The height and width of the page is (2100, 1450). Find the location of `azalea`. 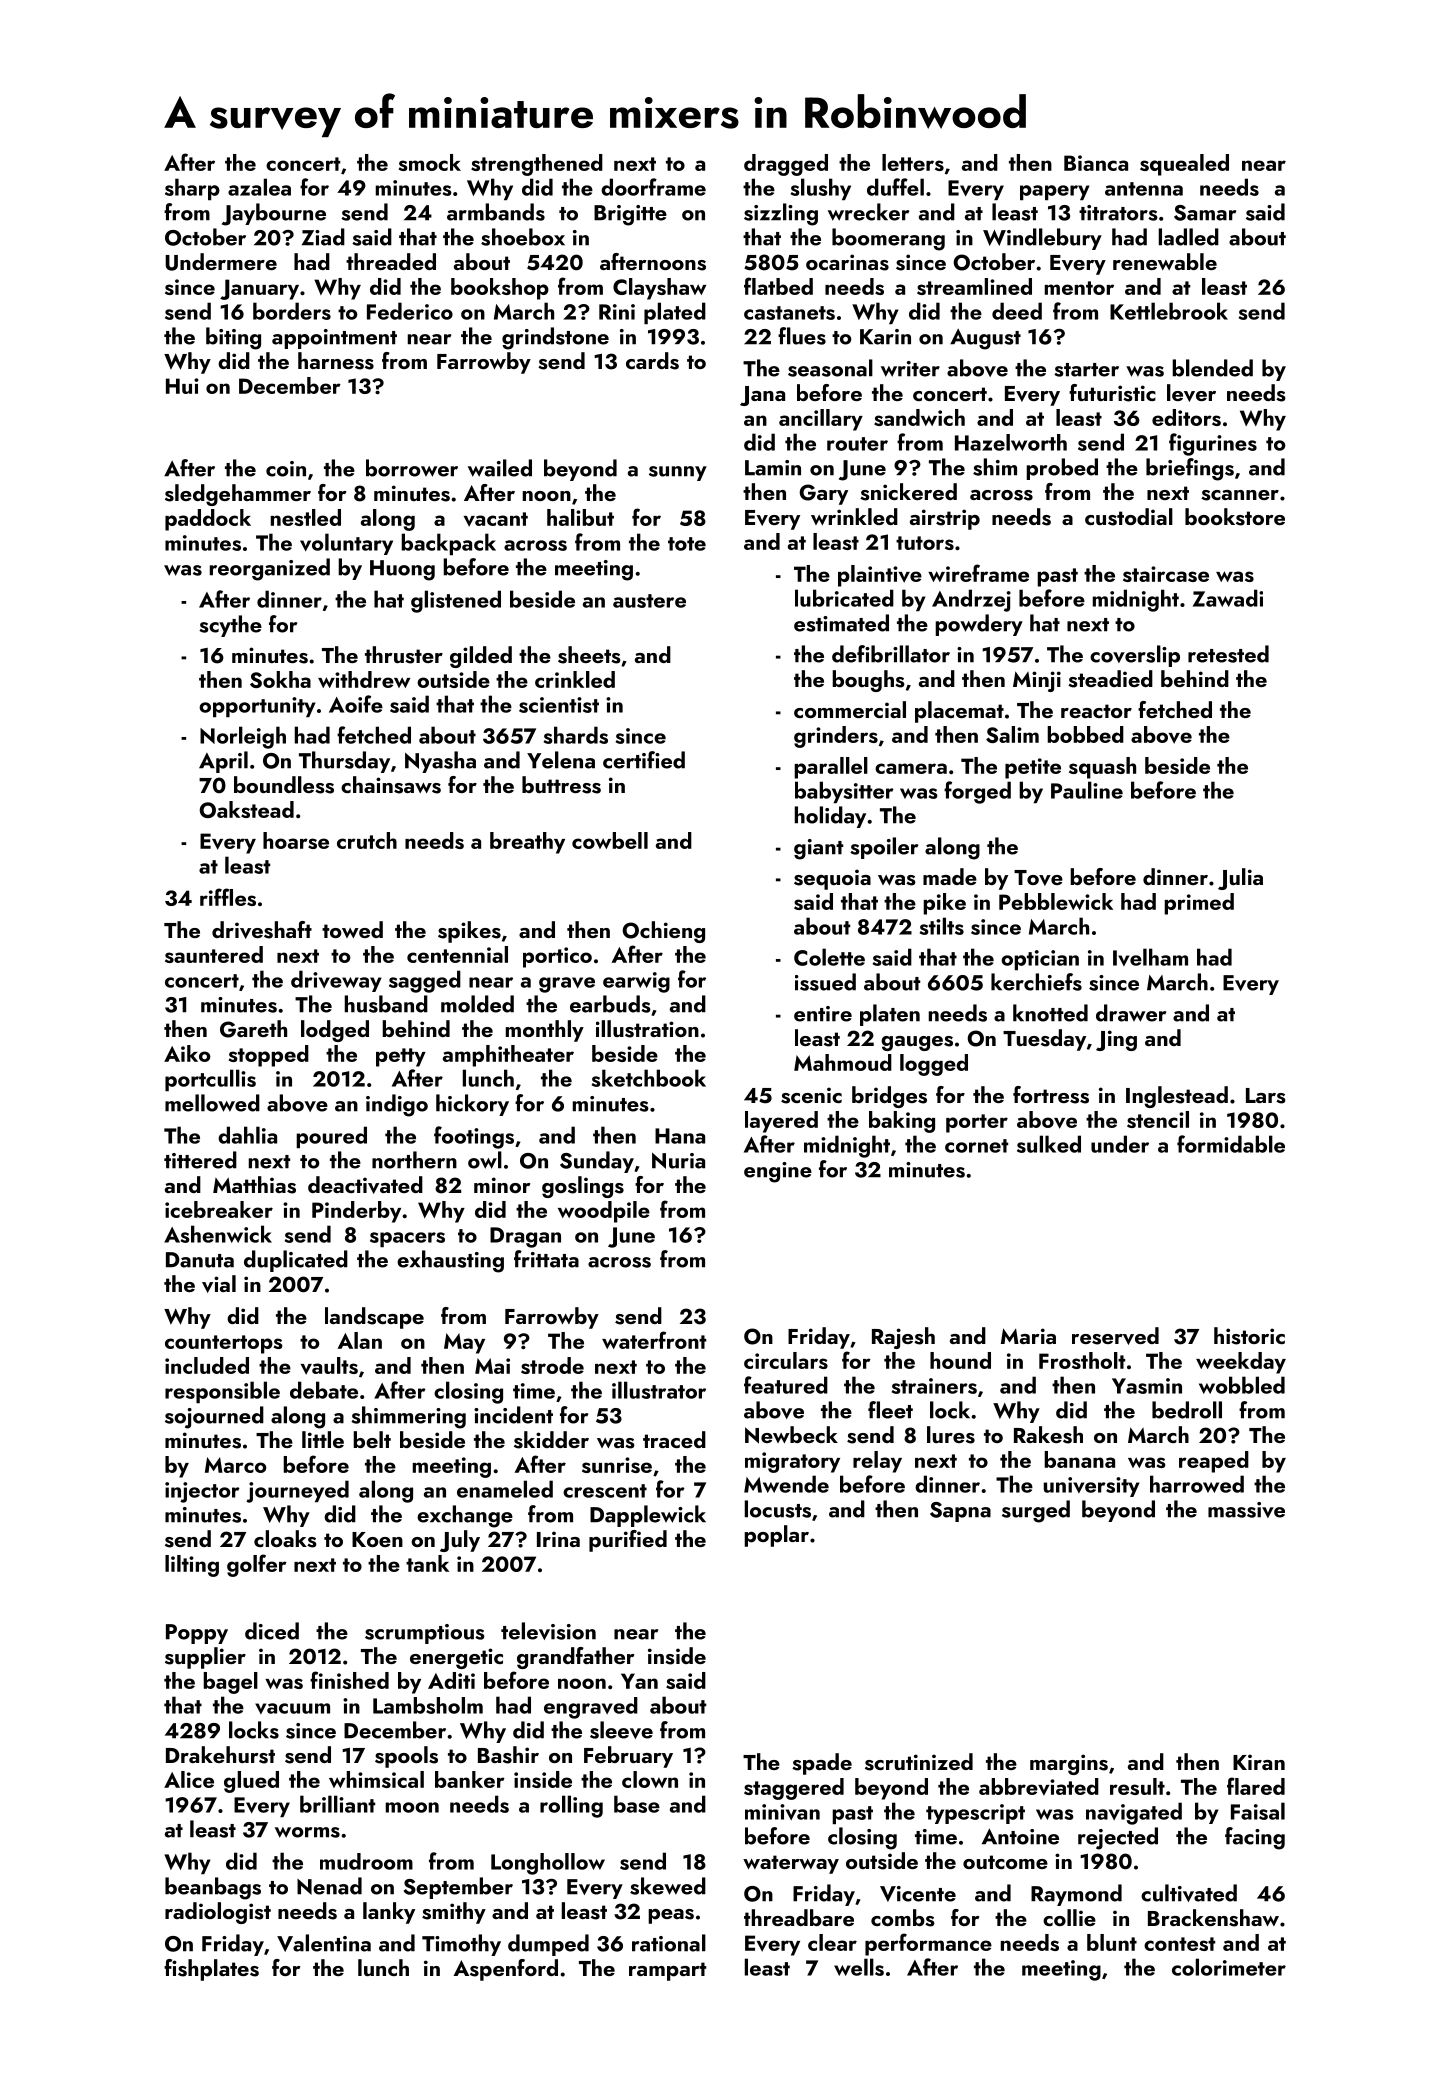

azalea is located at coordinates (259, 187).
